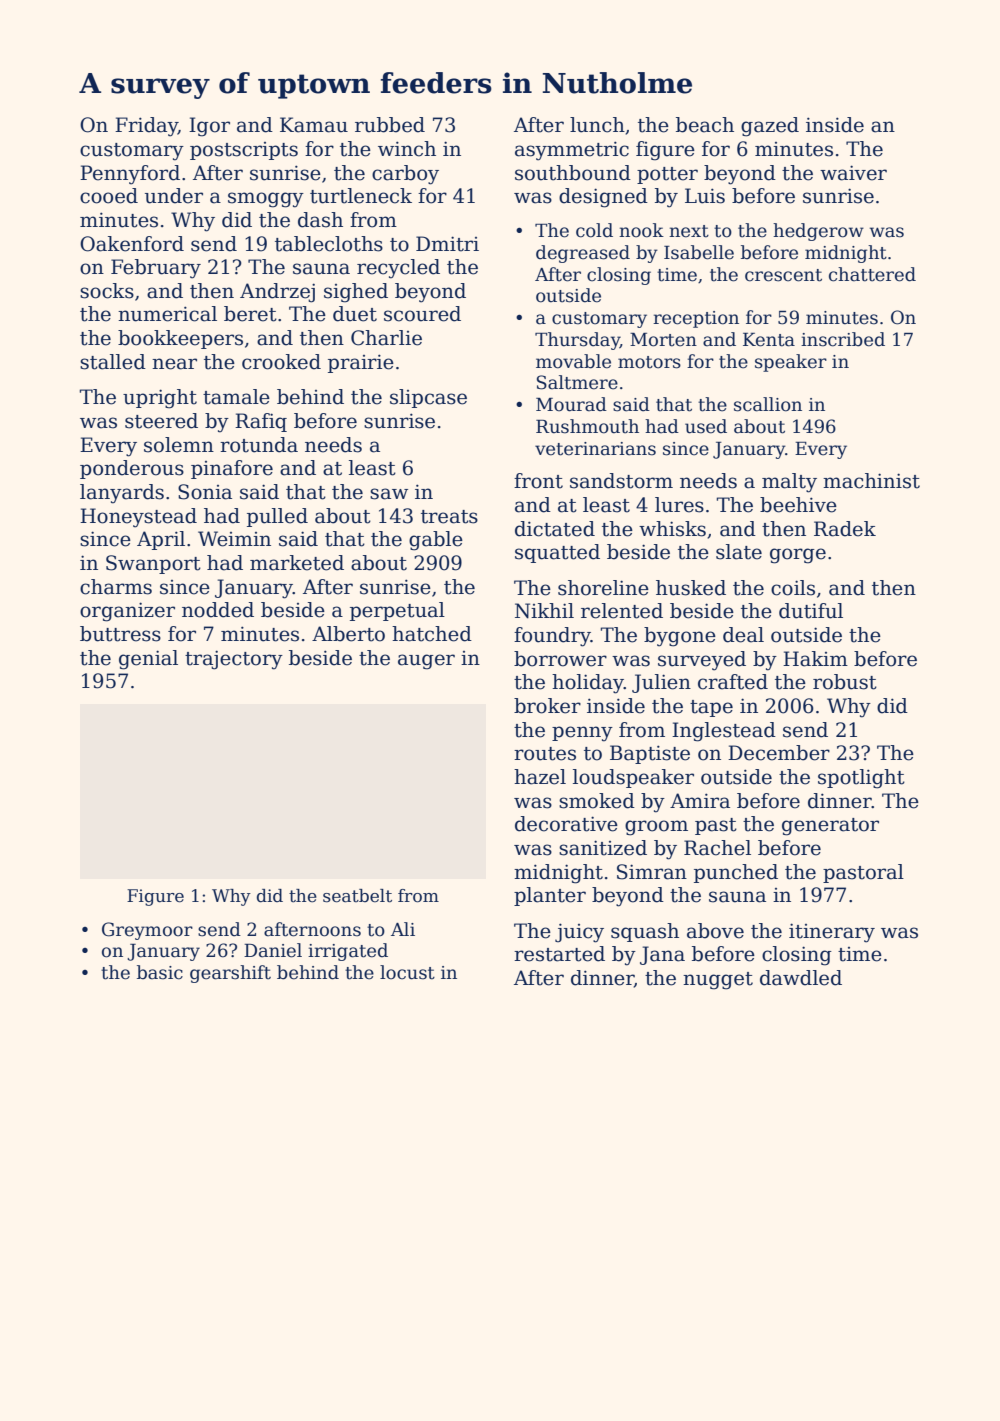 The height and width of the page is (1421, 1000). Describe the element at coordinates (230, 974) in the page. I see `gearshift` at that location.
